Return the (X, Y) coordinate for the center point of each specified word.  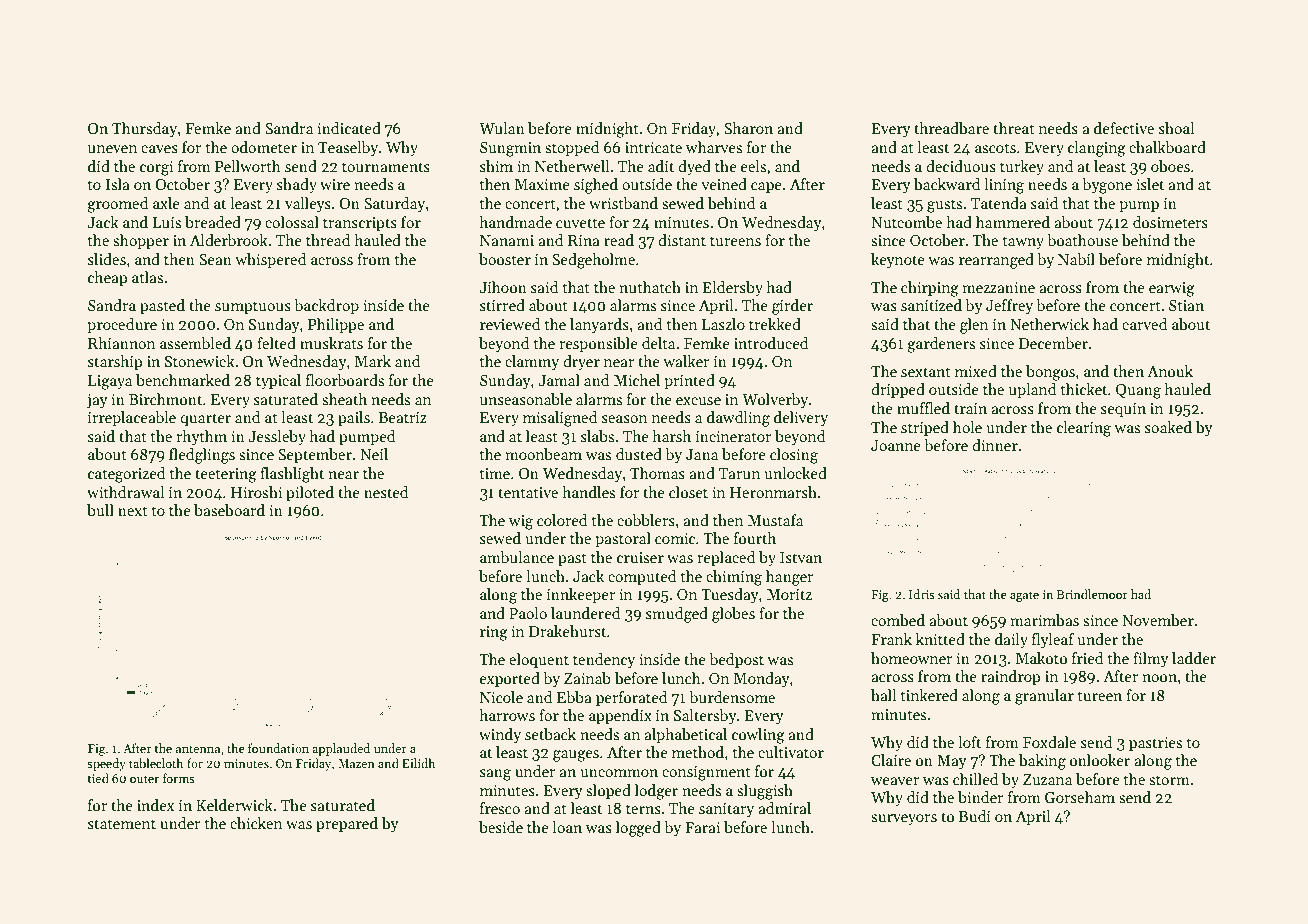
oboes (1170, 166)
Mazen (356, 763)
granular (1044, 697)
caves (159, 149)
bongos (1050, 373)
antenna (198, 749)
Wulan (502, 128)
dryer (581, 362)
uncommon (619, 773)
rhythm (201, 437)
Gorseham (1080, 797)
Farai (702, 827)
